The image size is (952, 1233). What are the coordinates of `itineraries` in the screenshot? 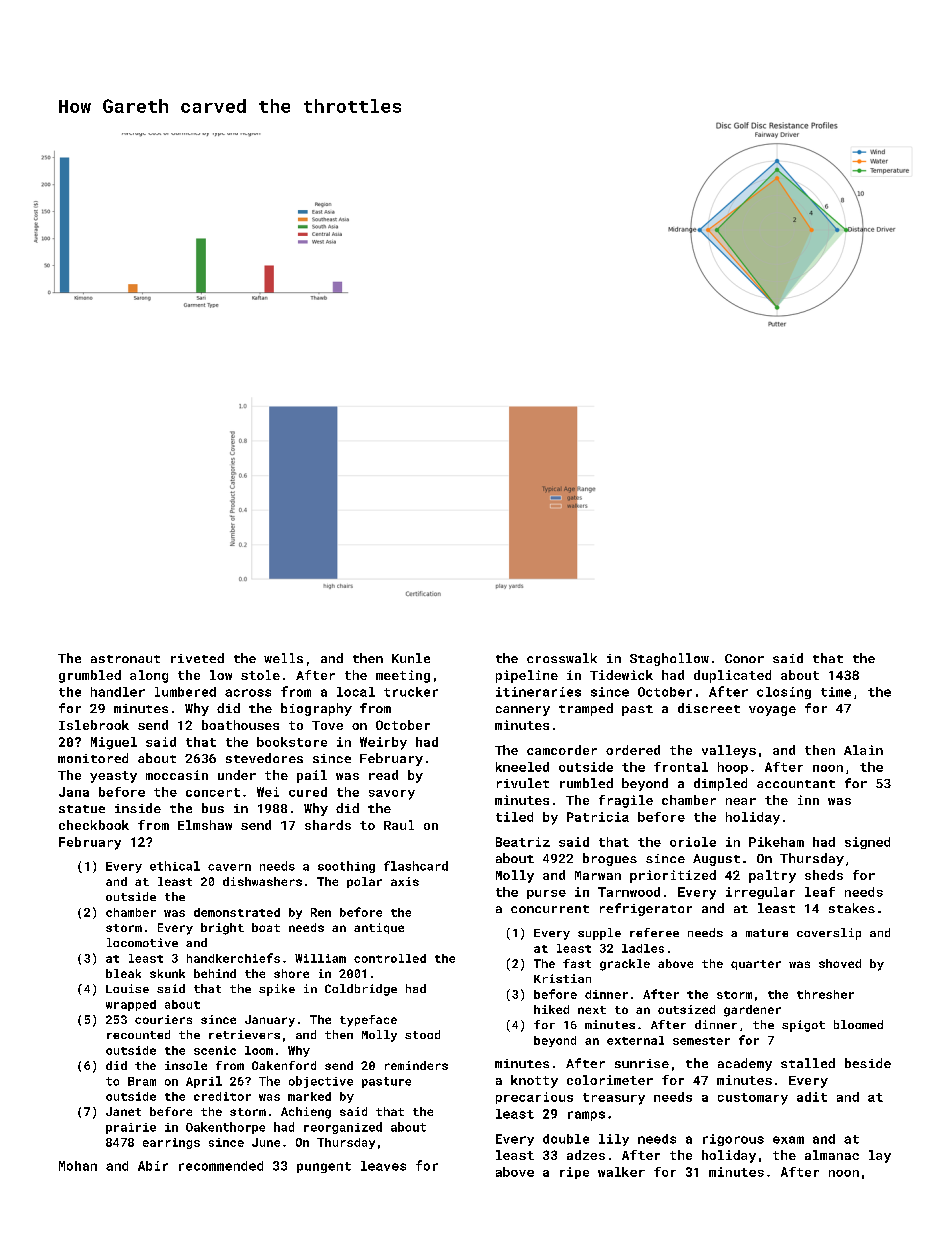 It's located at (538, 692).
